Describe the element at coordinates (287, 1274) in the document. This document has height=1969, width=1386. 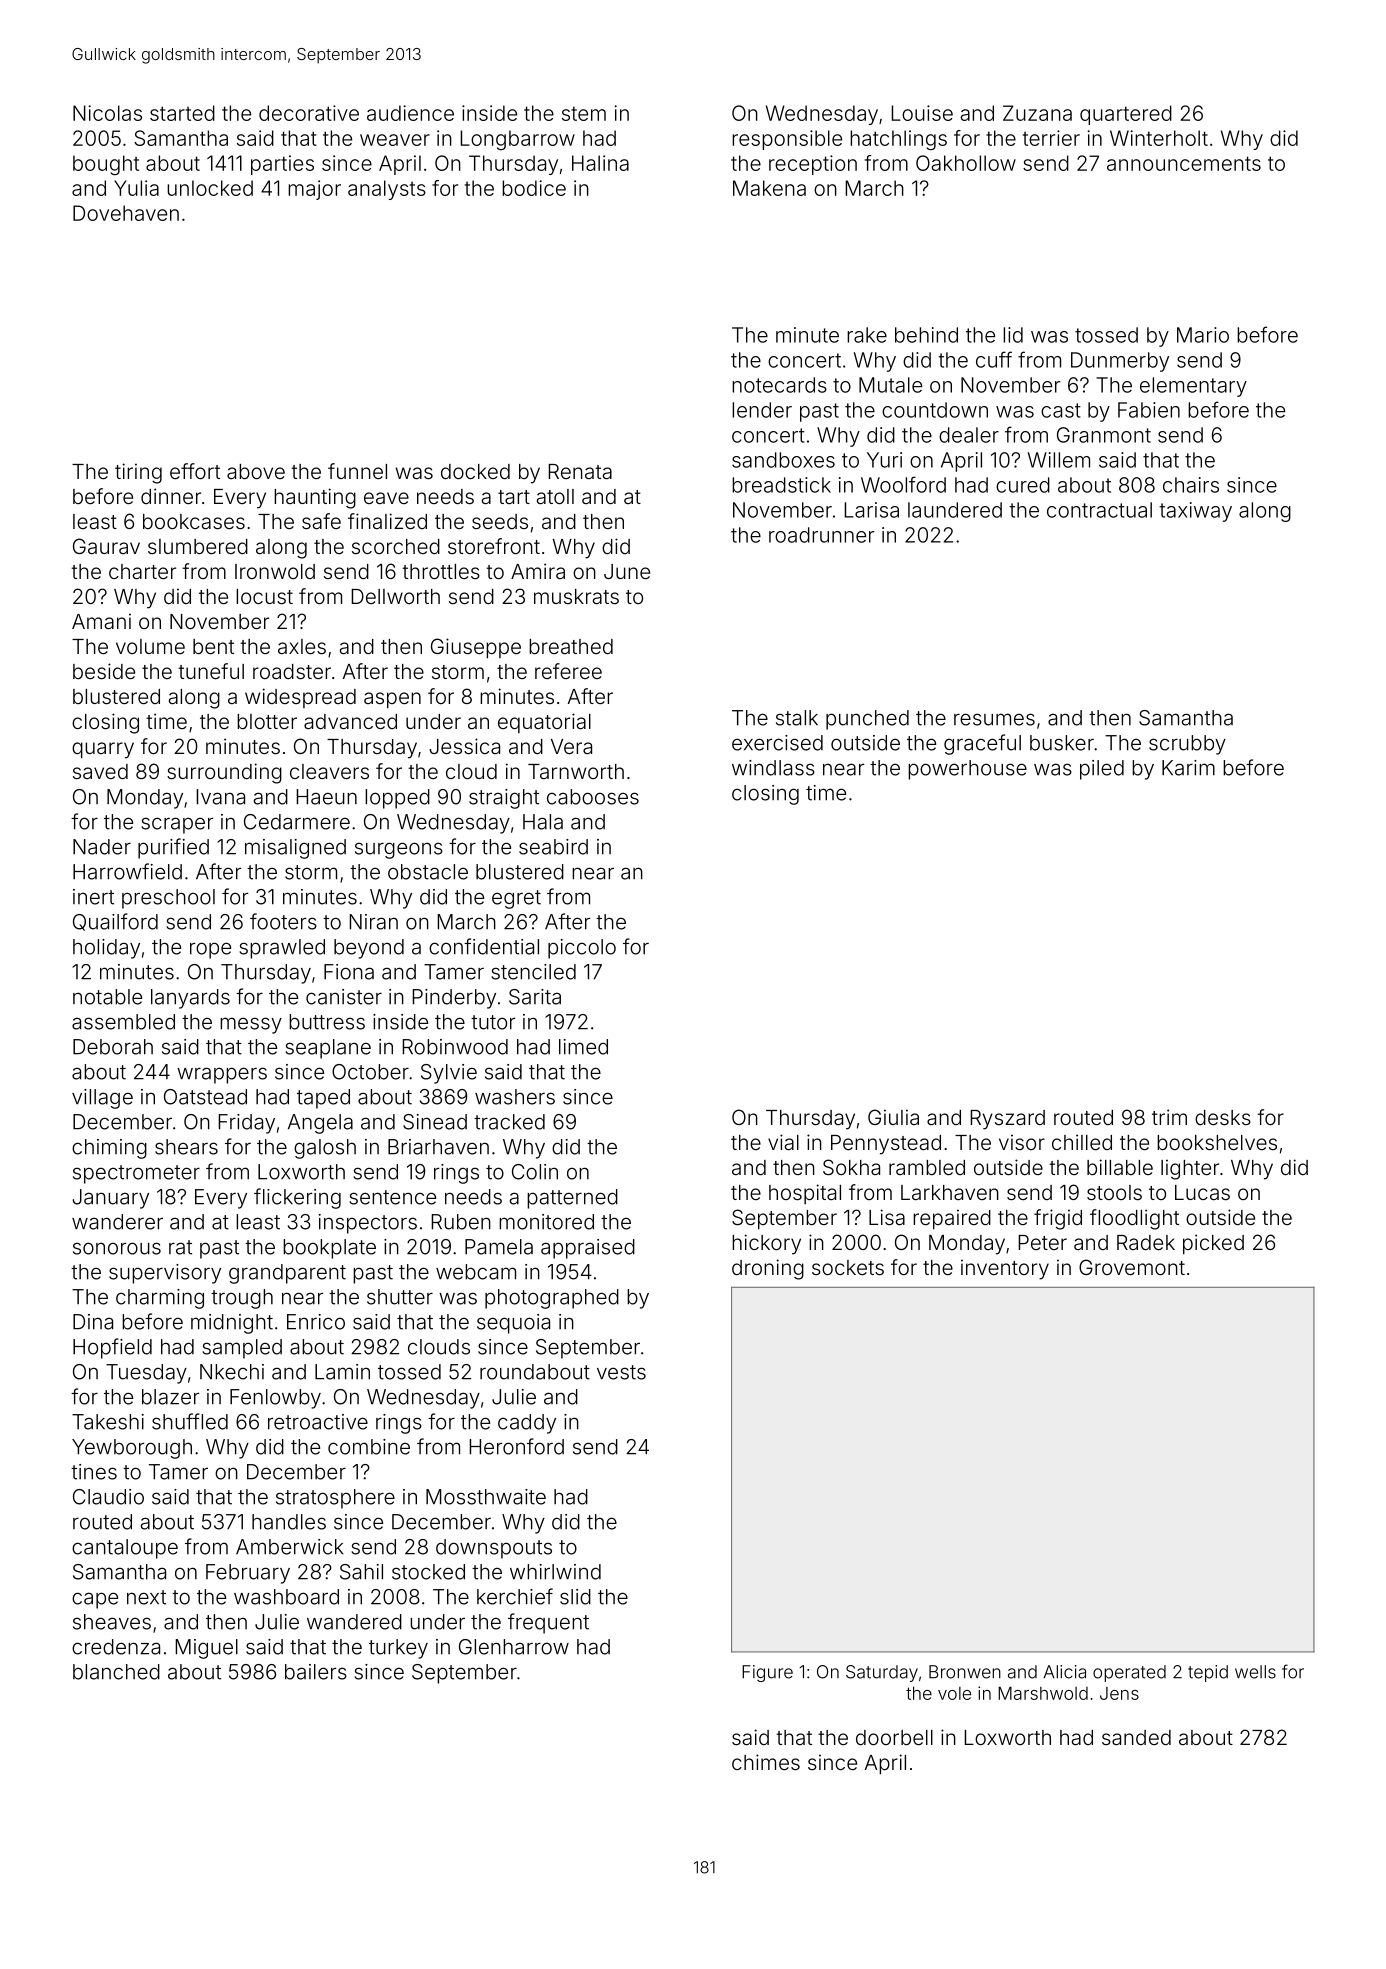
I see `grandparent` at that location.
